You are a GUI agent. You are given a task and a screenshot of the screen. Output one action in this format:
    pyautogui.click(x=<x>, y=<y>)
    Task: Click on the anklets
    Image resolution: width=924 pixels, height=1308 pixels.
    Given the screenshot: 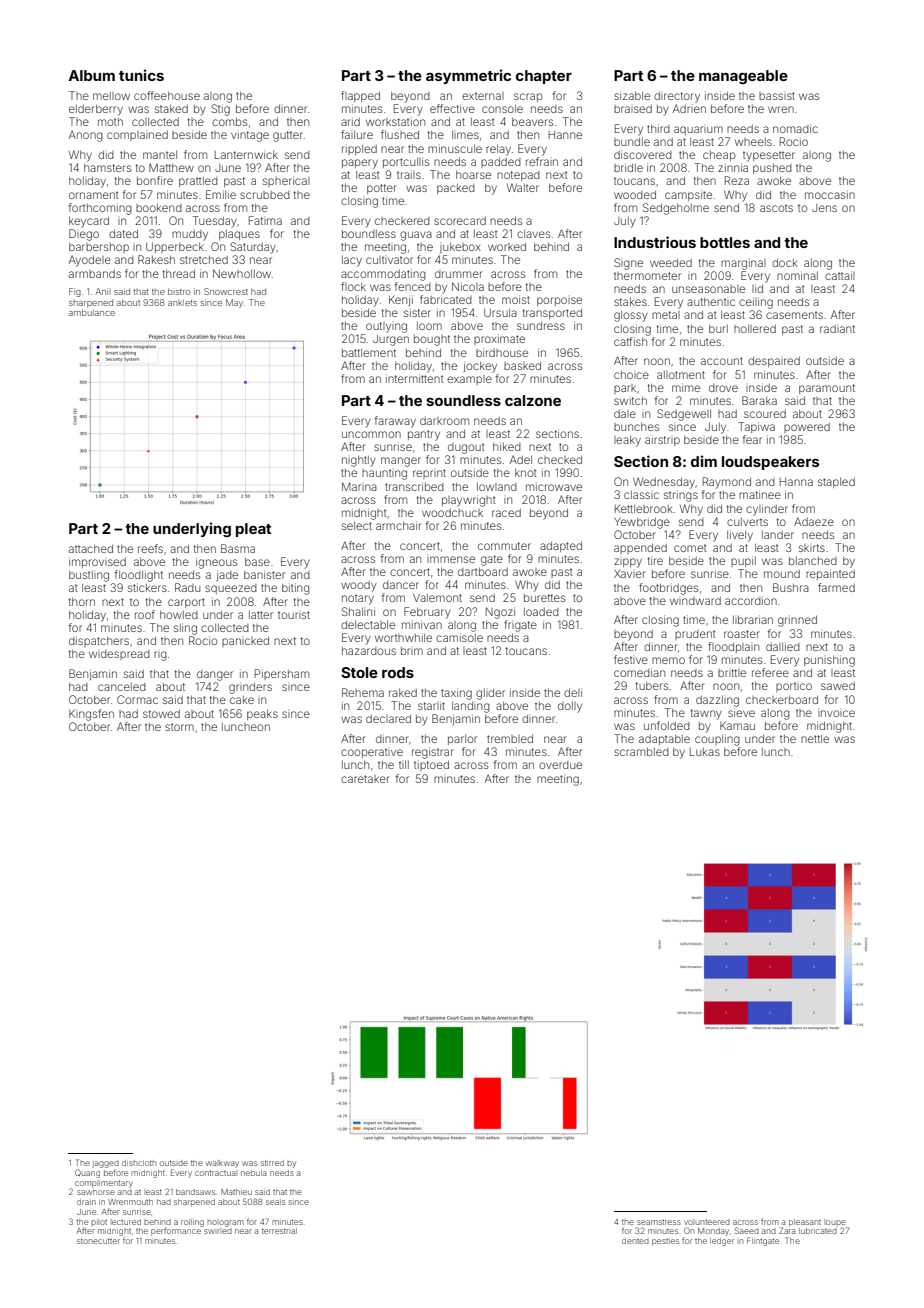 What is the action you would take?
    pyautogui.click(x=182, y=302)
